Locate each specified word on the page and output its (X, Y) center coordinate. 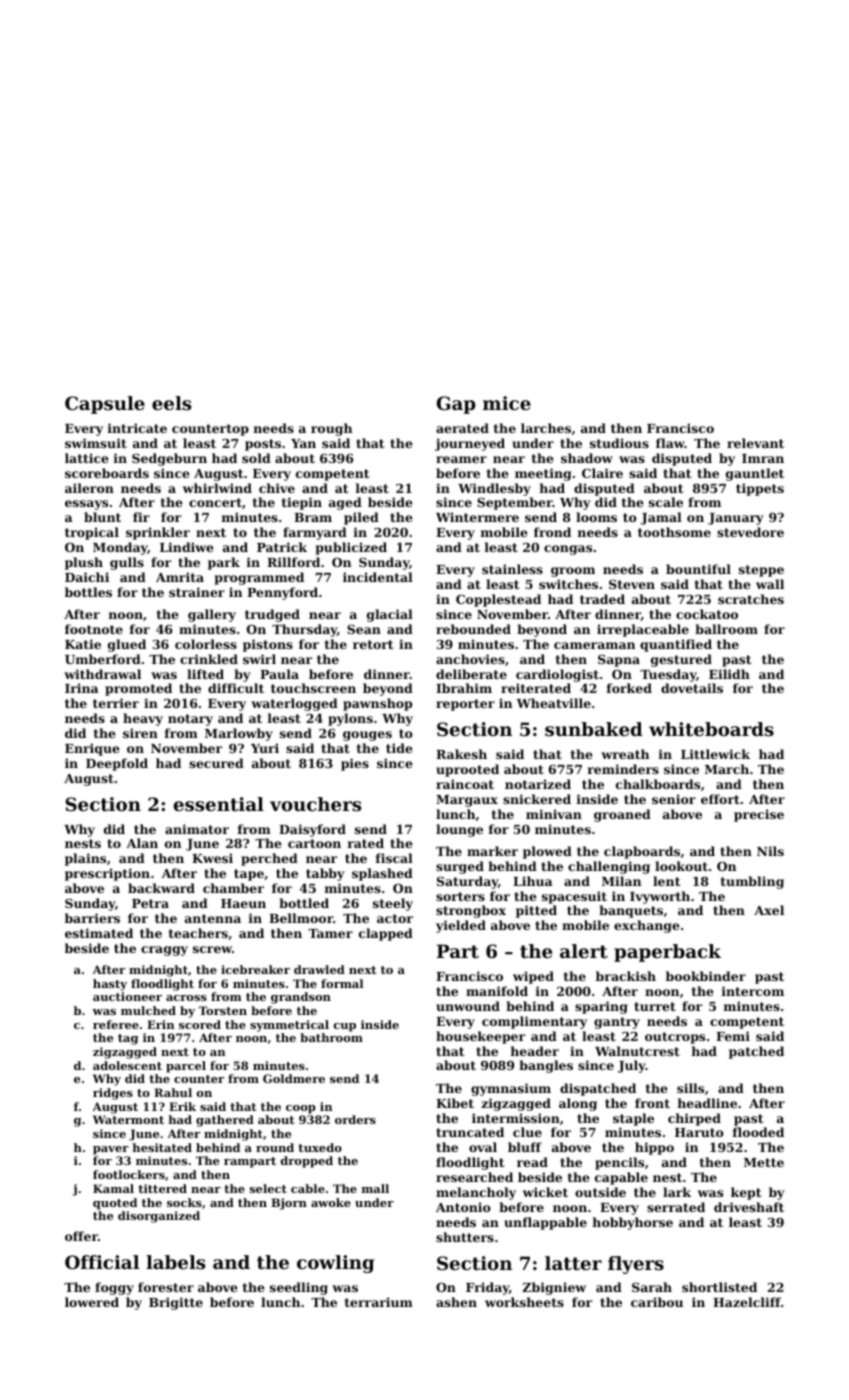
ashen (456, 1302)
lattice (87, 458)
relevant (755, 443)
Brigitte (176, 1303)
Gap (456, 405)
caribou (657, 1302)
